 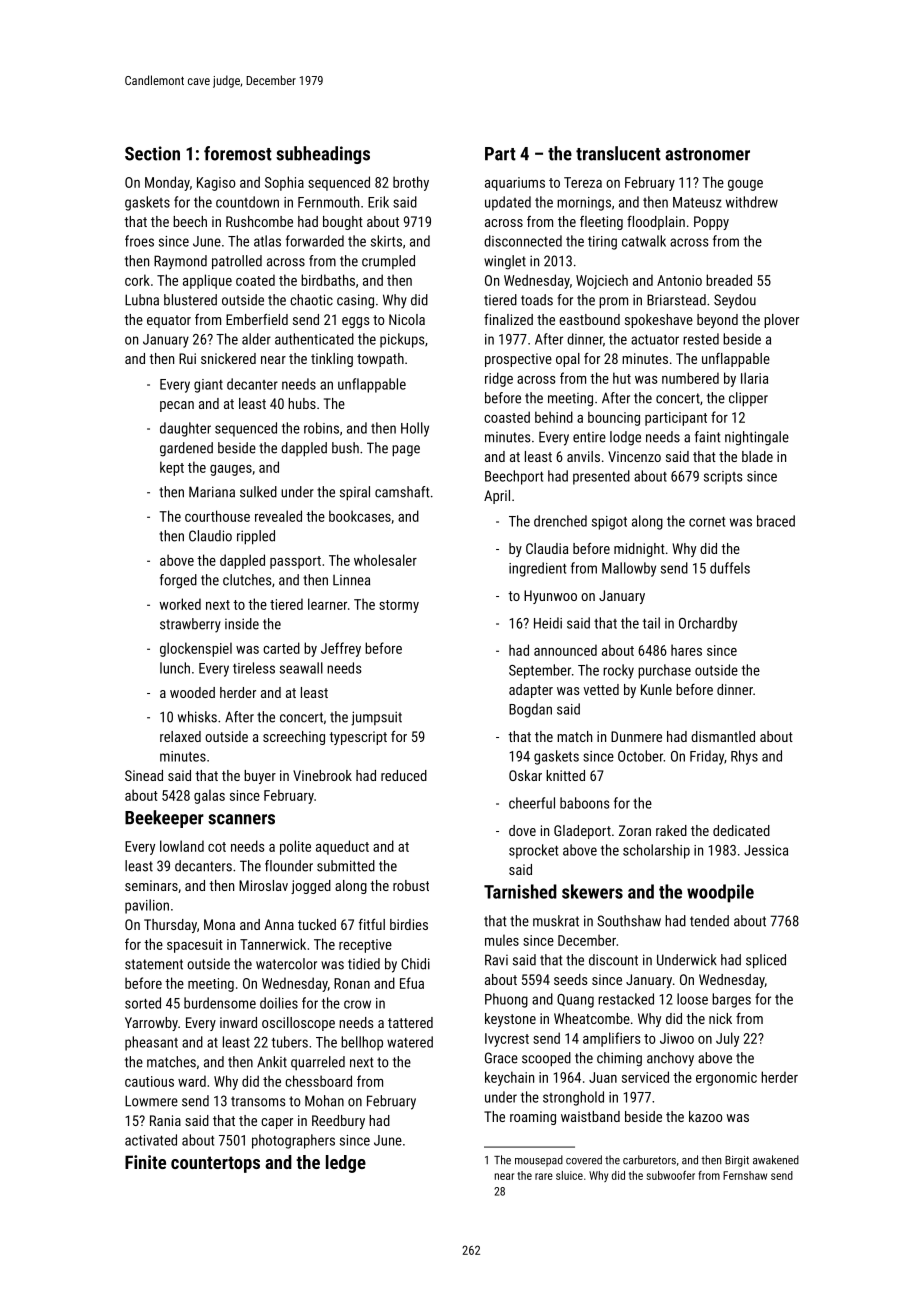 I want to click on pickups, so click(x=402, y=340).
